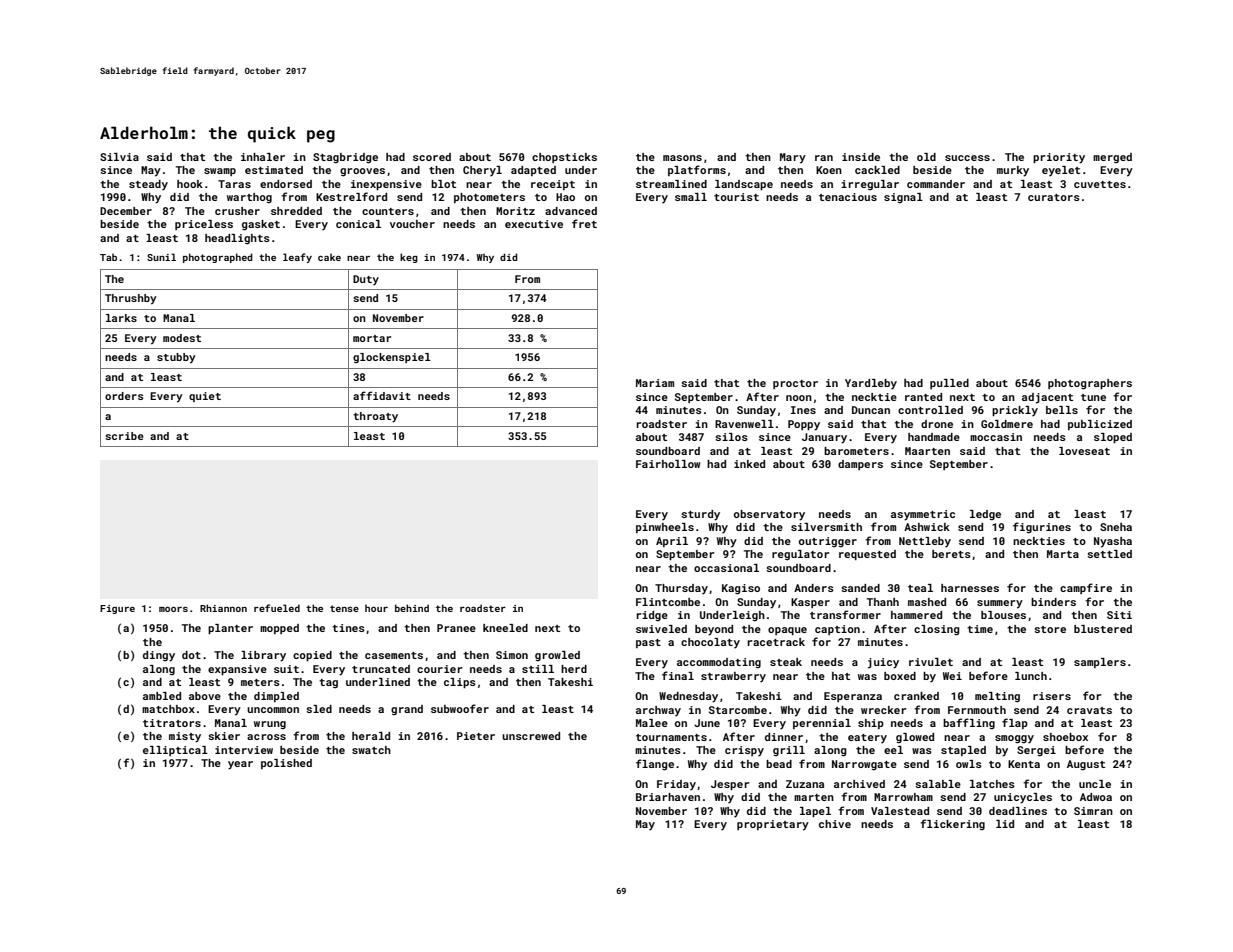  What do you see at coordinates (191, 655) in the screenshot?
I see `dot` at bounding box center [191, 655].
